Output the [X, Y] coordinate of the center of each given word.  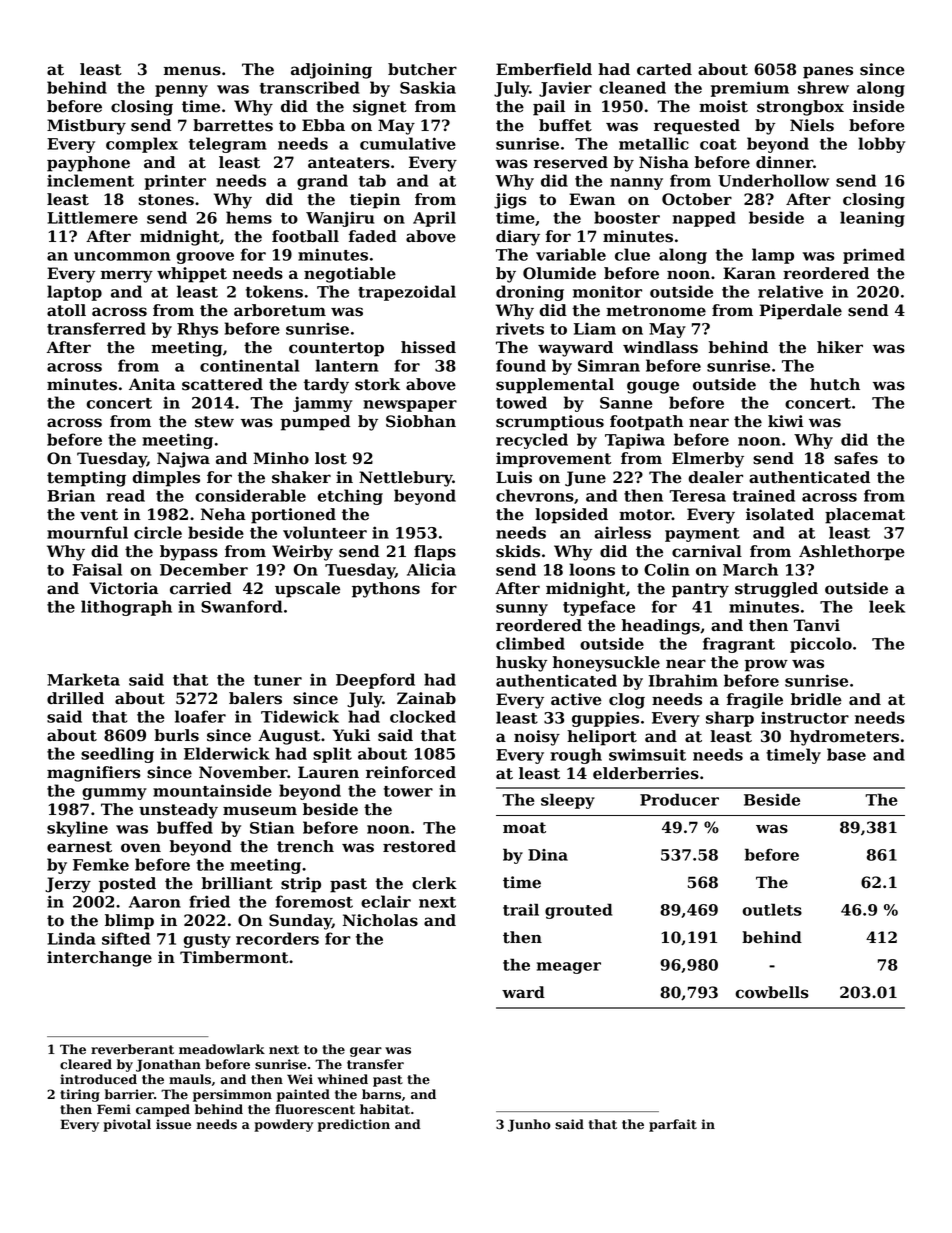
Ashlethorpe [852, 553]
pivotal [127, 1125]
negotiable [350, 275]
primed [874, 256]
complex [142, 145]
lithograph [126, 608]
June [585, 479]
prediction [354, 1125]
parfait [673, 1125]
